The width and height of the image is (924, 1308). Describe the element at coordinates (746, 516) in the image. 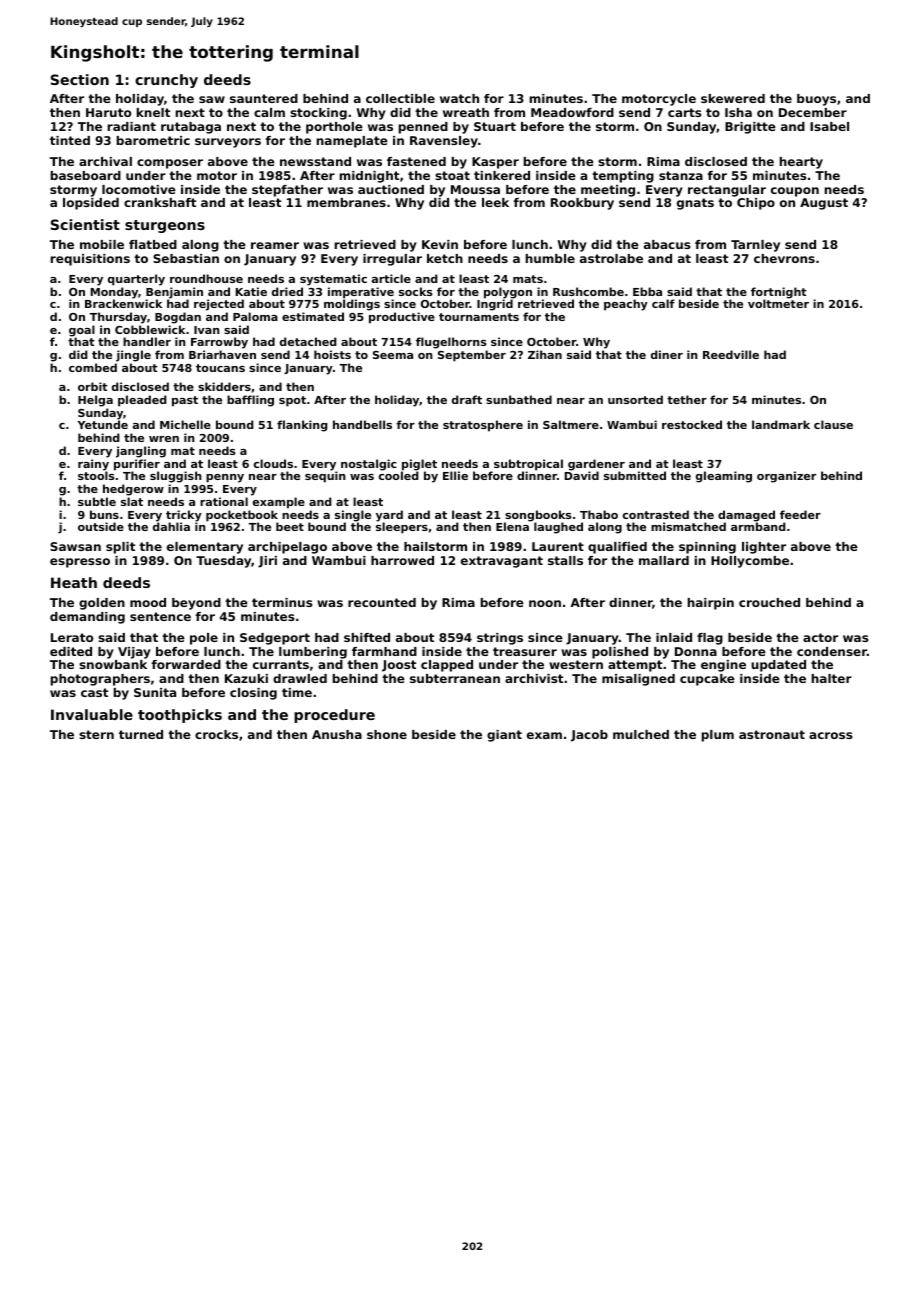

I see `damaged` at that location.
